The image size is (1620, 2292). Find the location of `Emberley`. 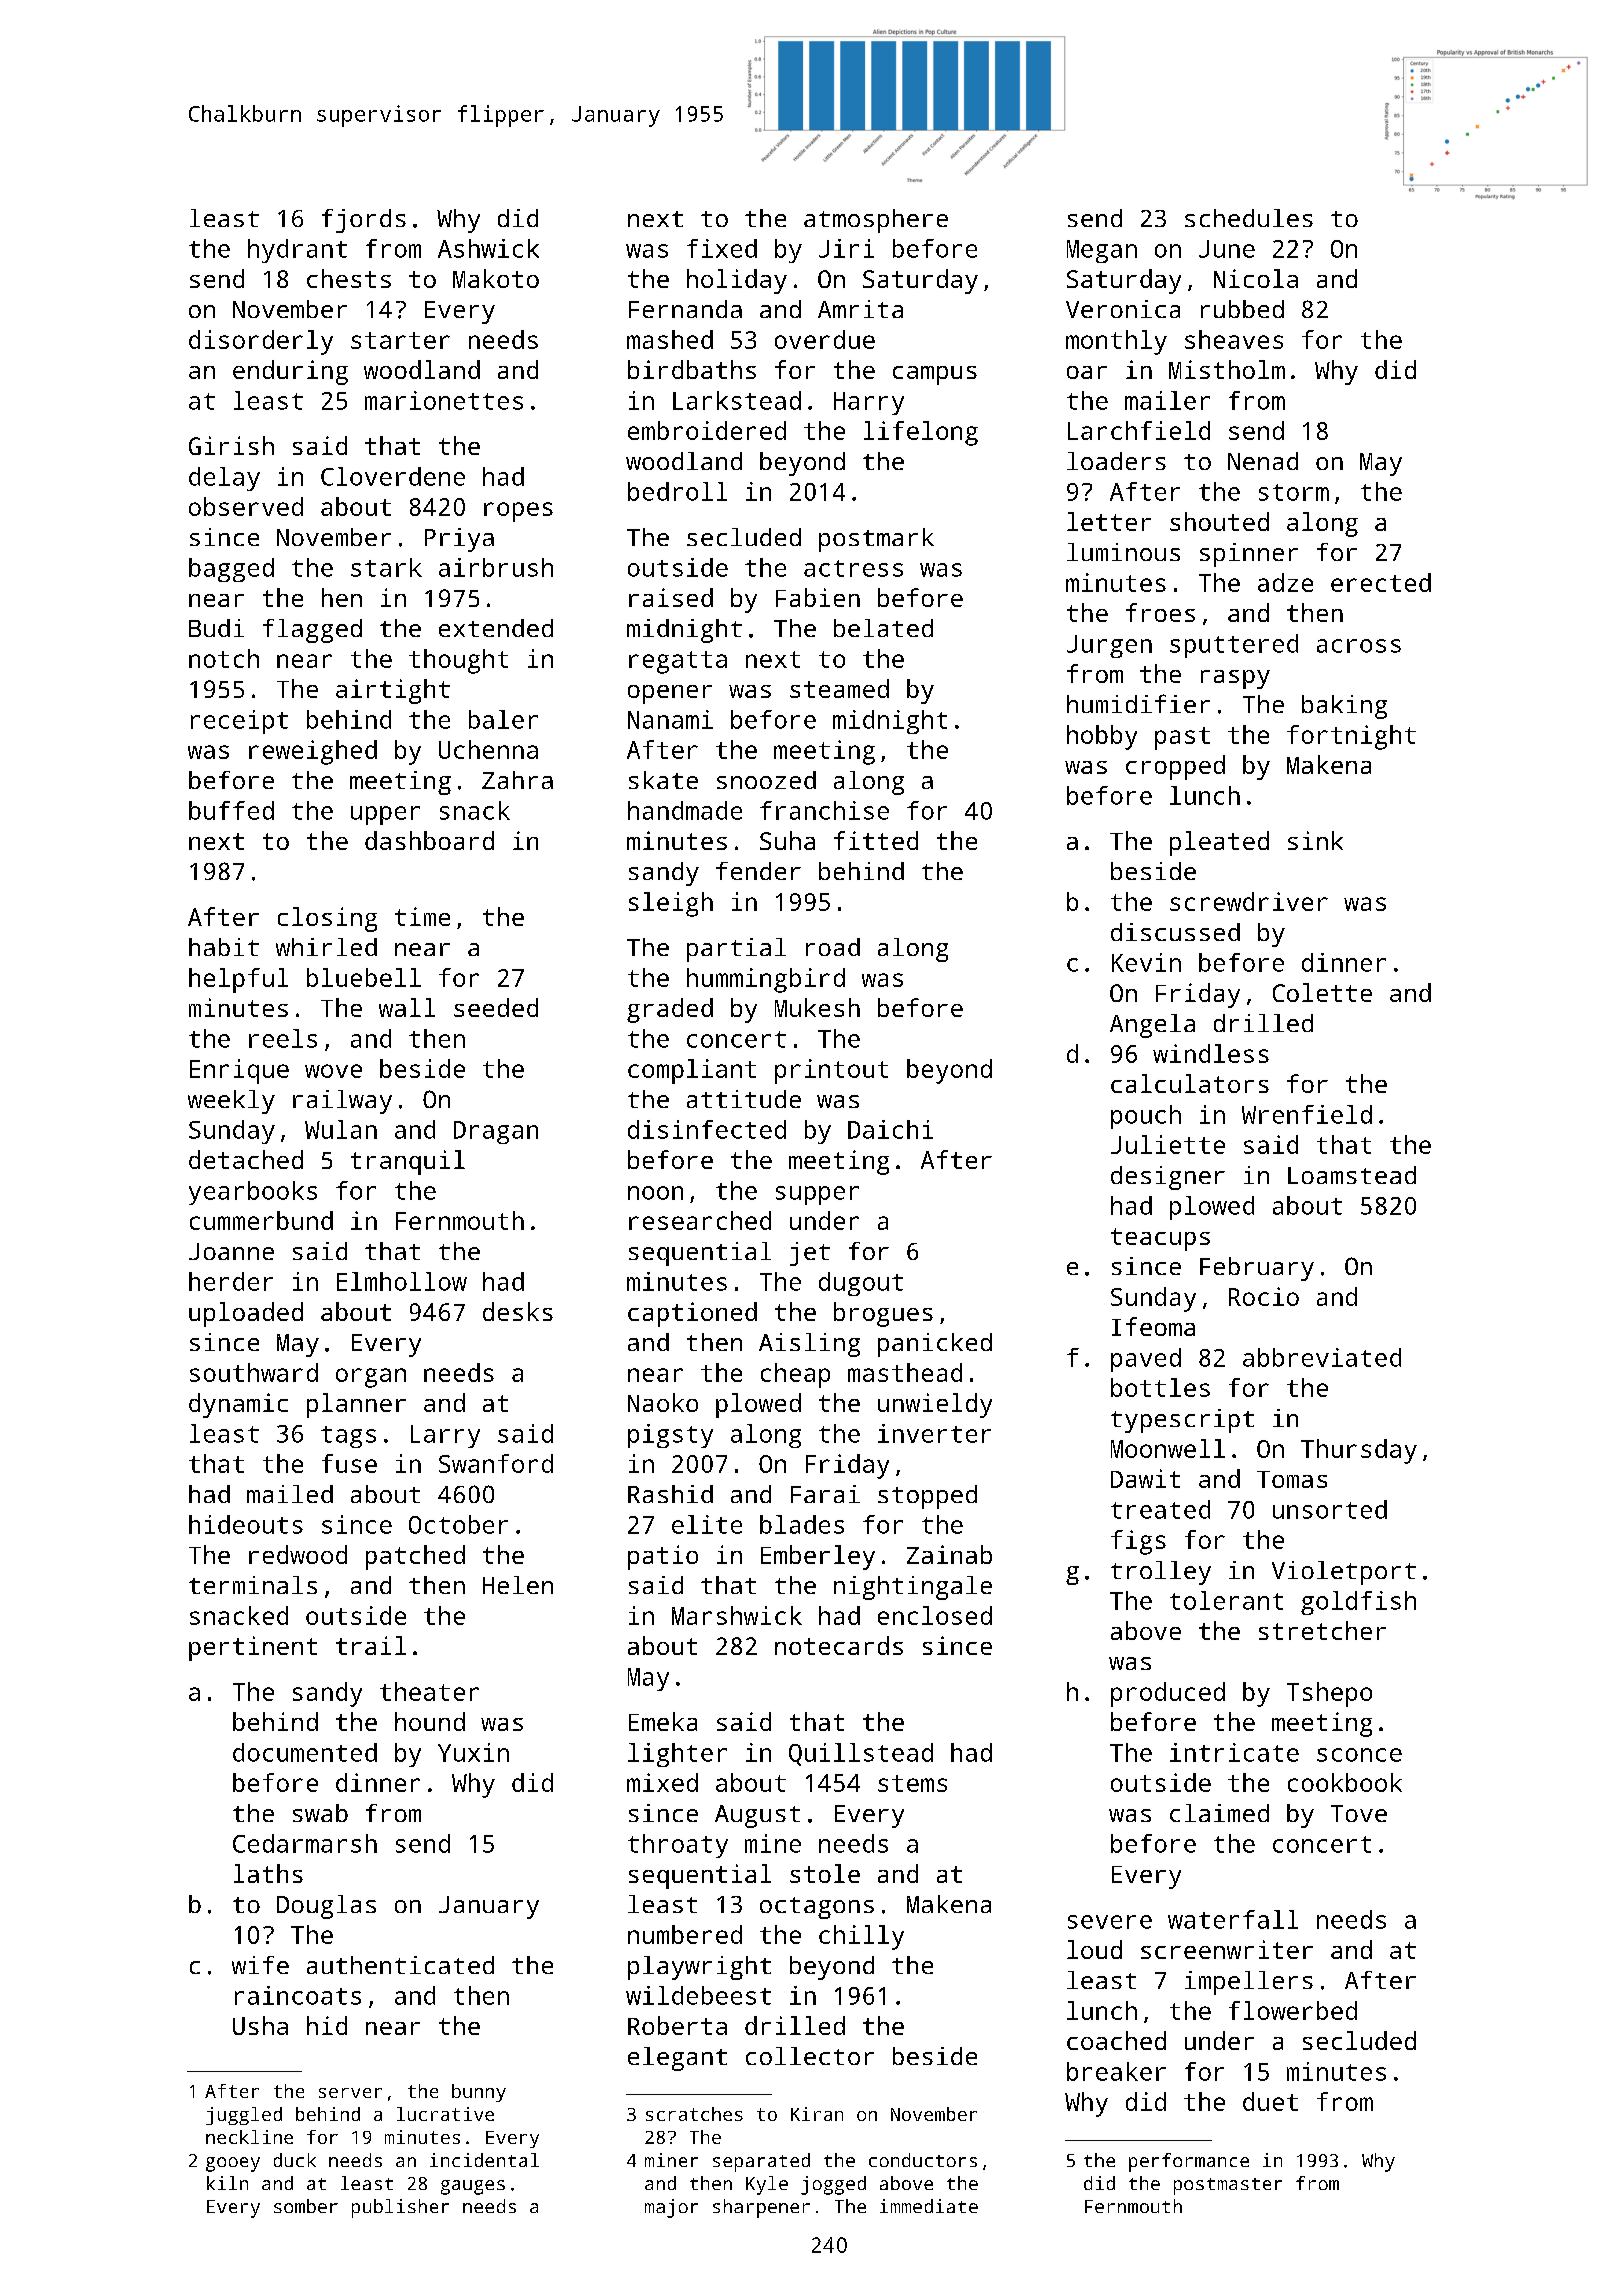

Emberley is located at coordinates (818, 1557).
